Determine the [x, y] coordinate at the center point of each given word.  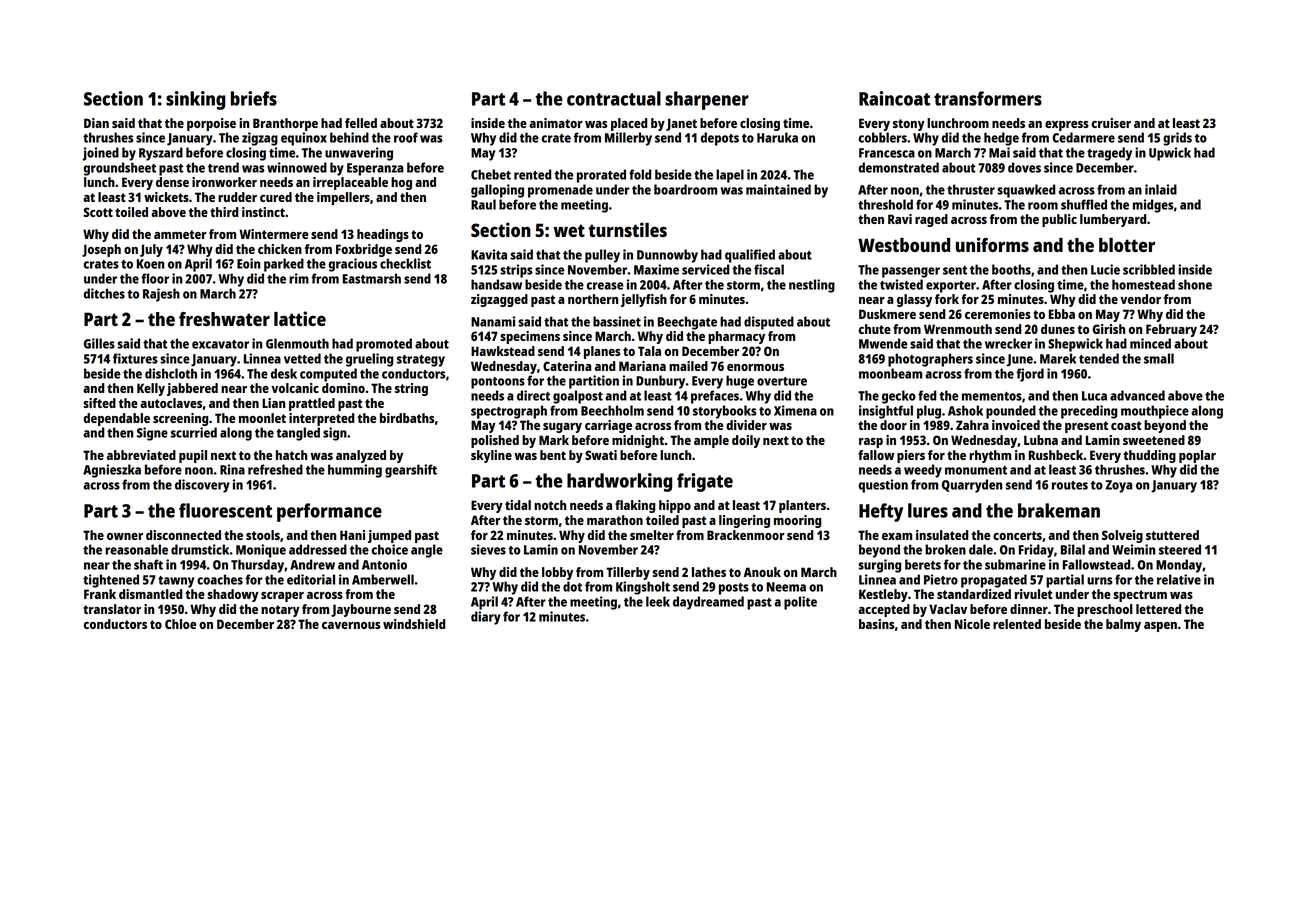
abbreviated [141, 455]
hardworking [619, 482]
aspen [1160, 627]
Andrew [312, 564]
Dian [96, 123]
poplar [1197, 456]
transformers [988, 98]
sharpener [707, 100]
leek [658, 601]
